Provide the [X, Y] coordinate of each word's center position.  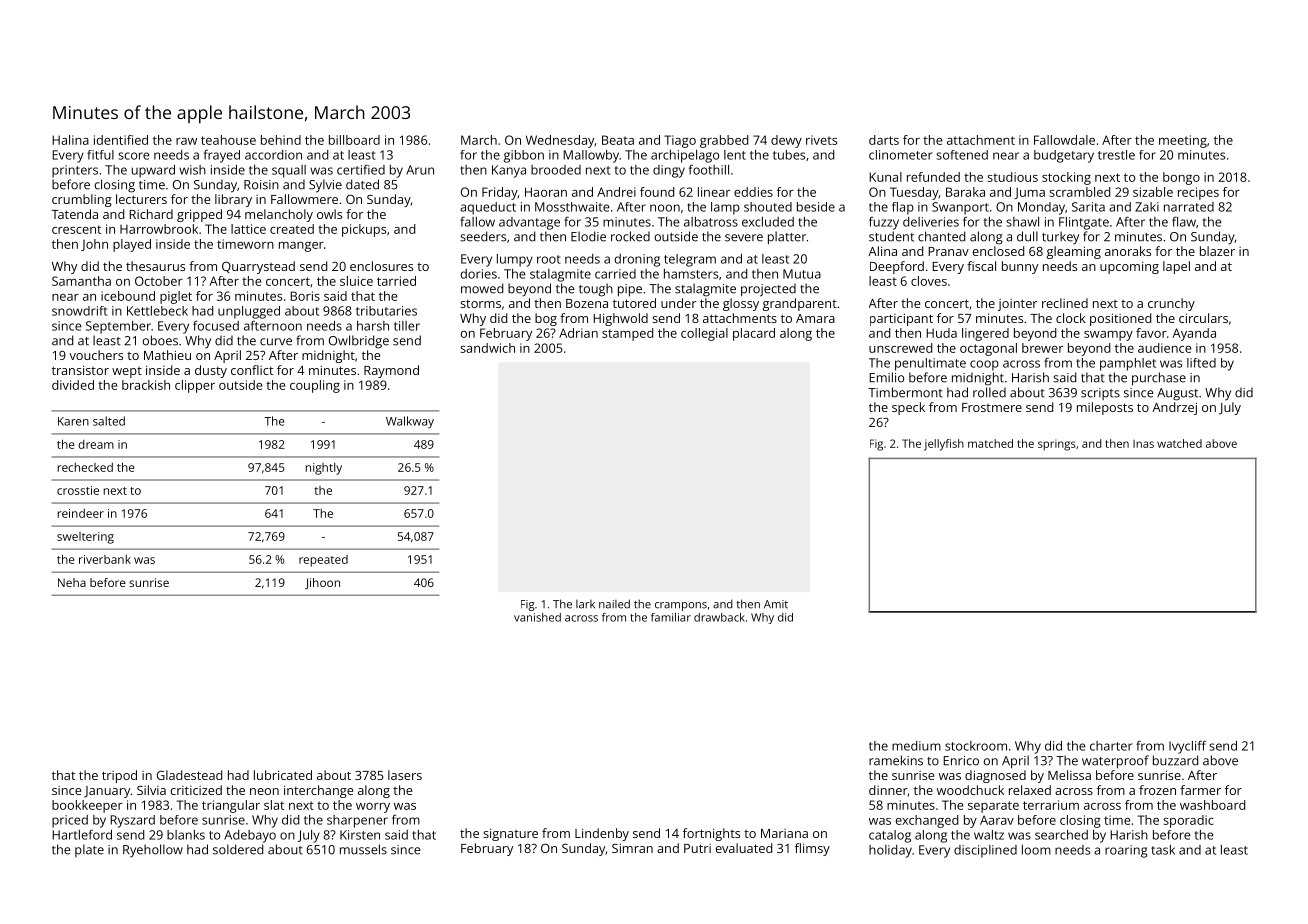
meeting [1183, 141]
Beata [618, 140]
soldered [238, 849]
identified [121, 140]
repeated [323, 561]
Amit [776, 604]
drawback [719, 617]
